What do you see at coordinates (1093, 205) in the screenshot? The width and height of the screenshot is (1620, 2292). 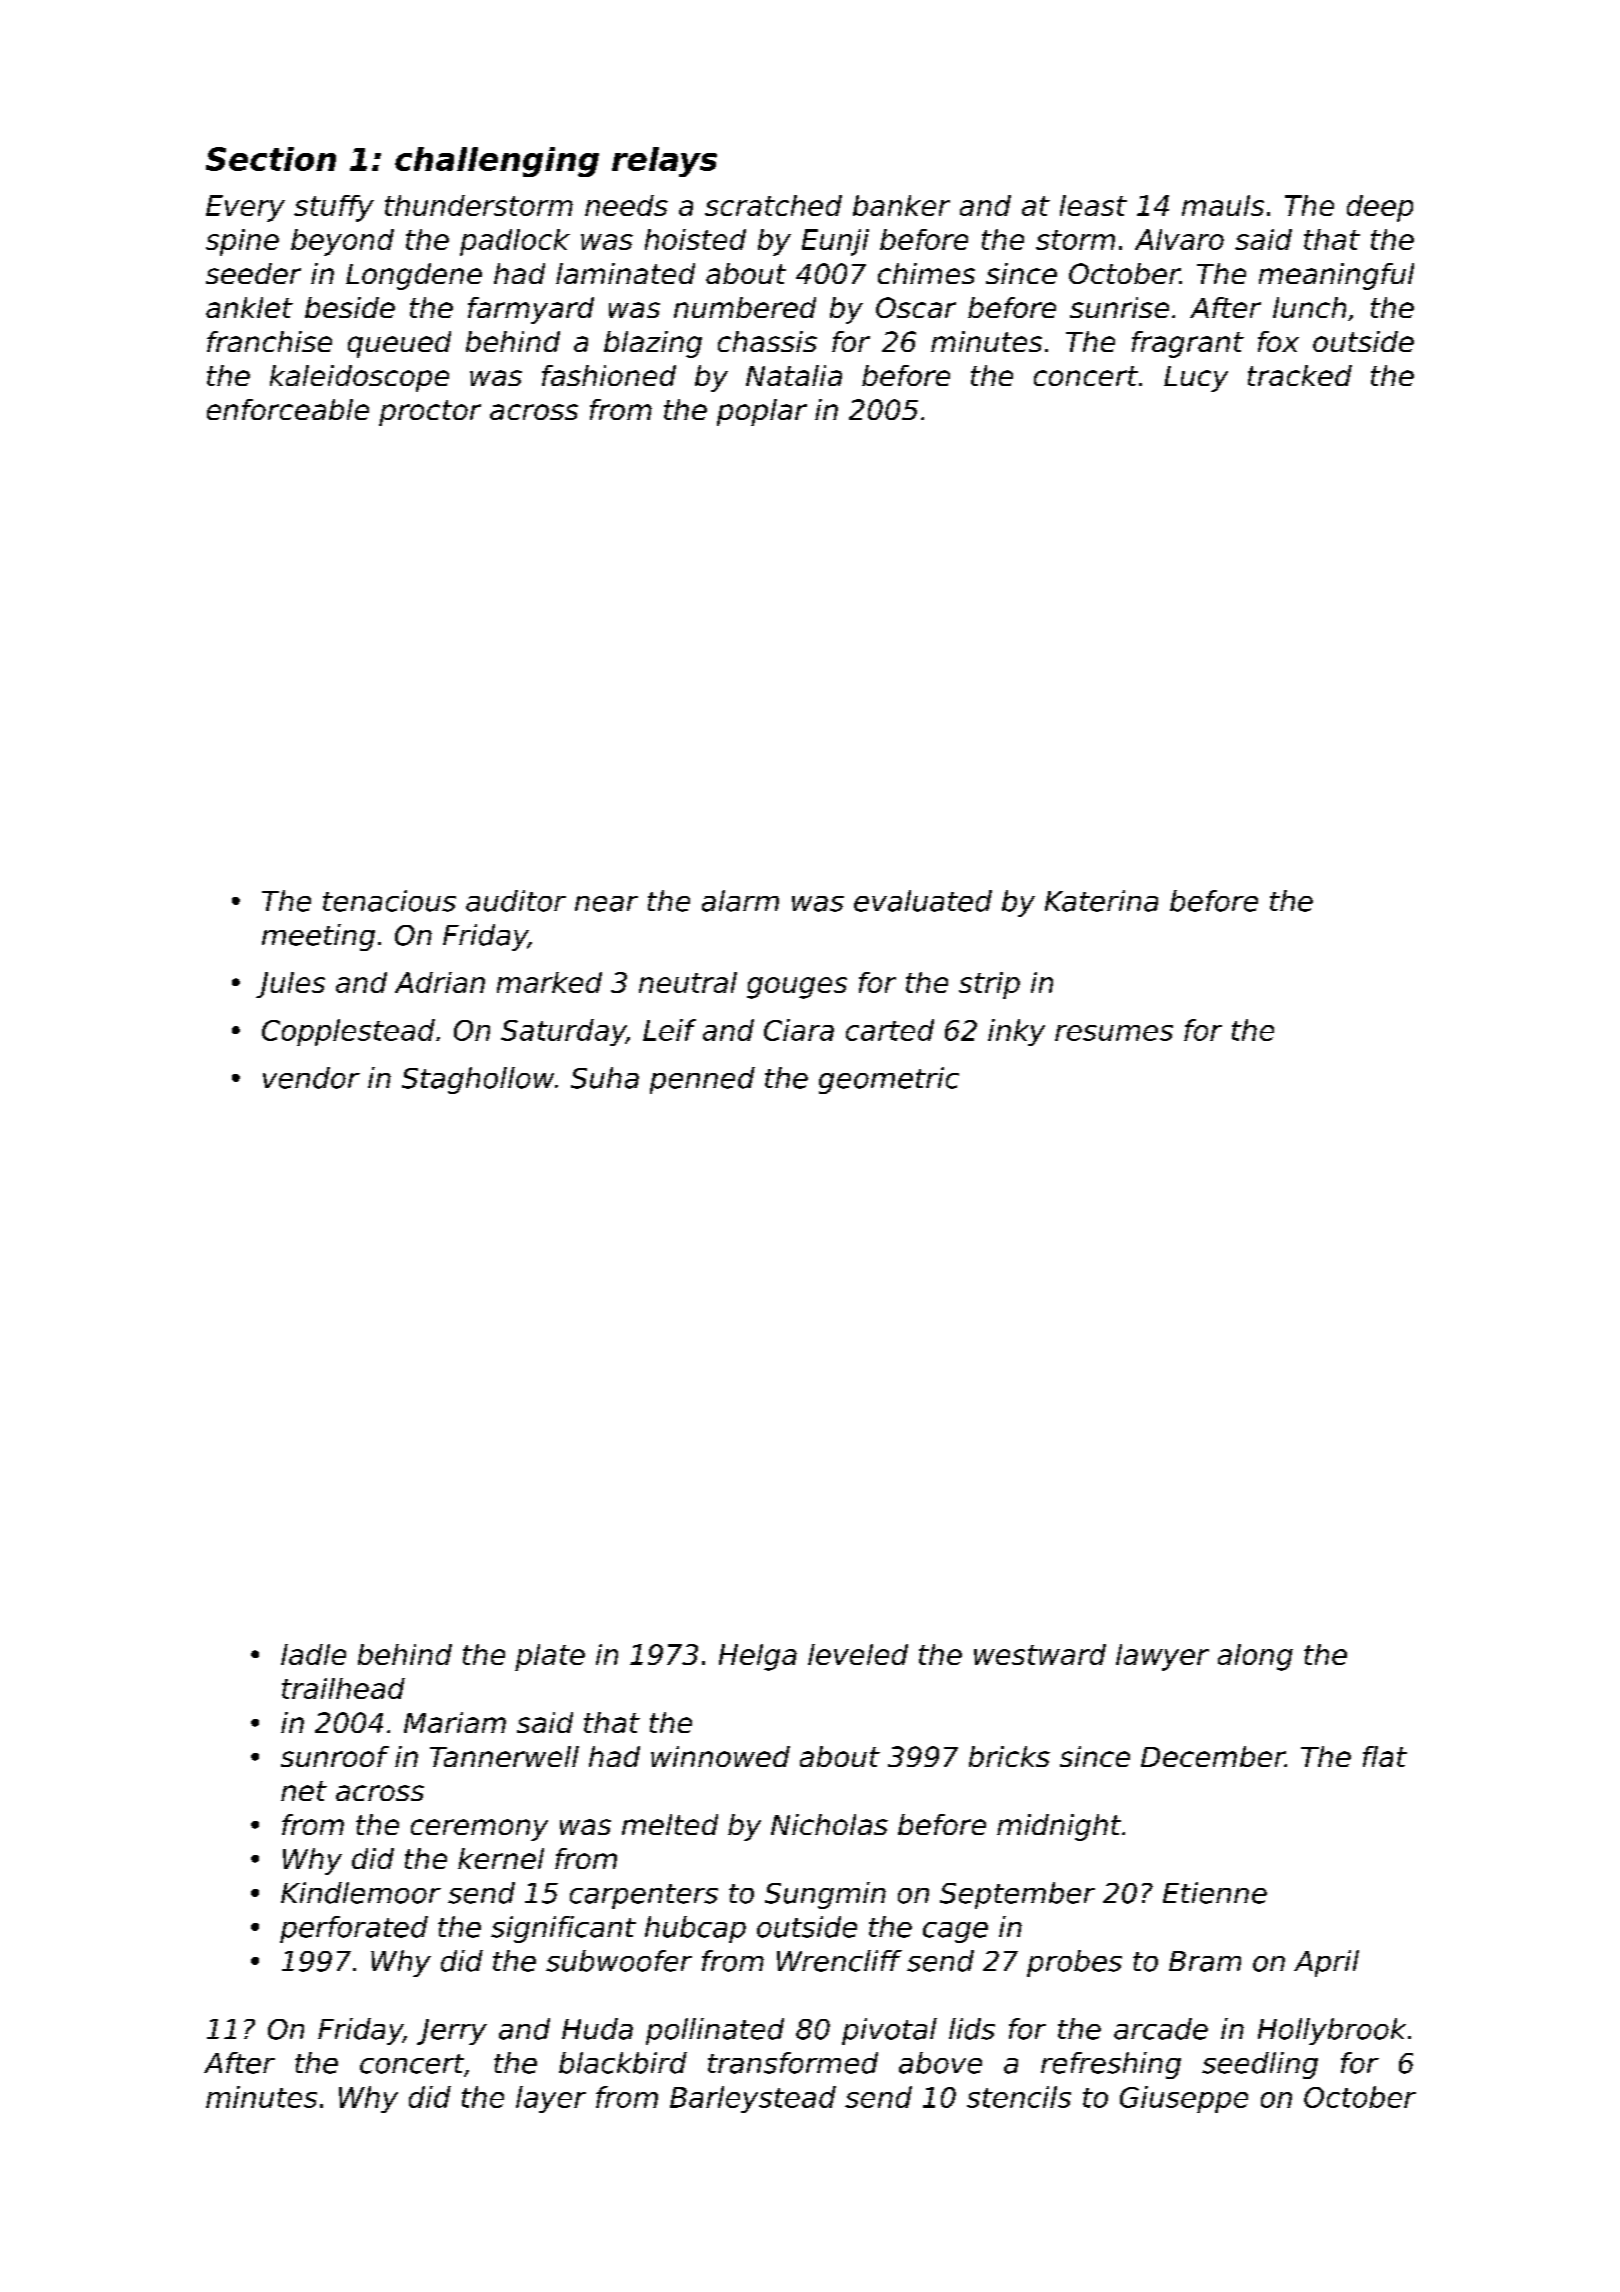 I see `least` at bounding box center [1093, 205].
